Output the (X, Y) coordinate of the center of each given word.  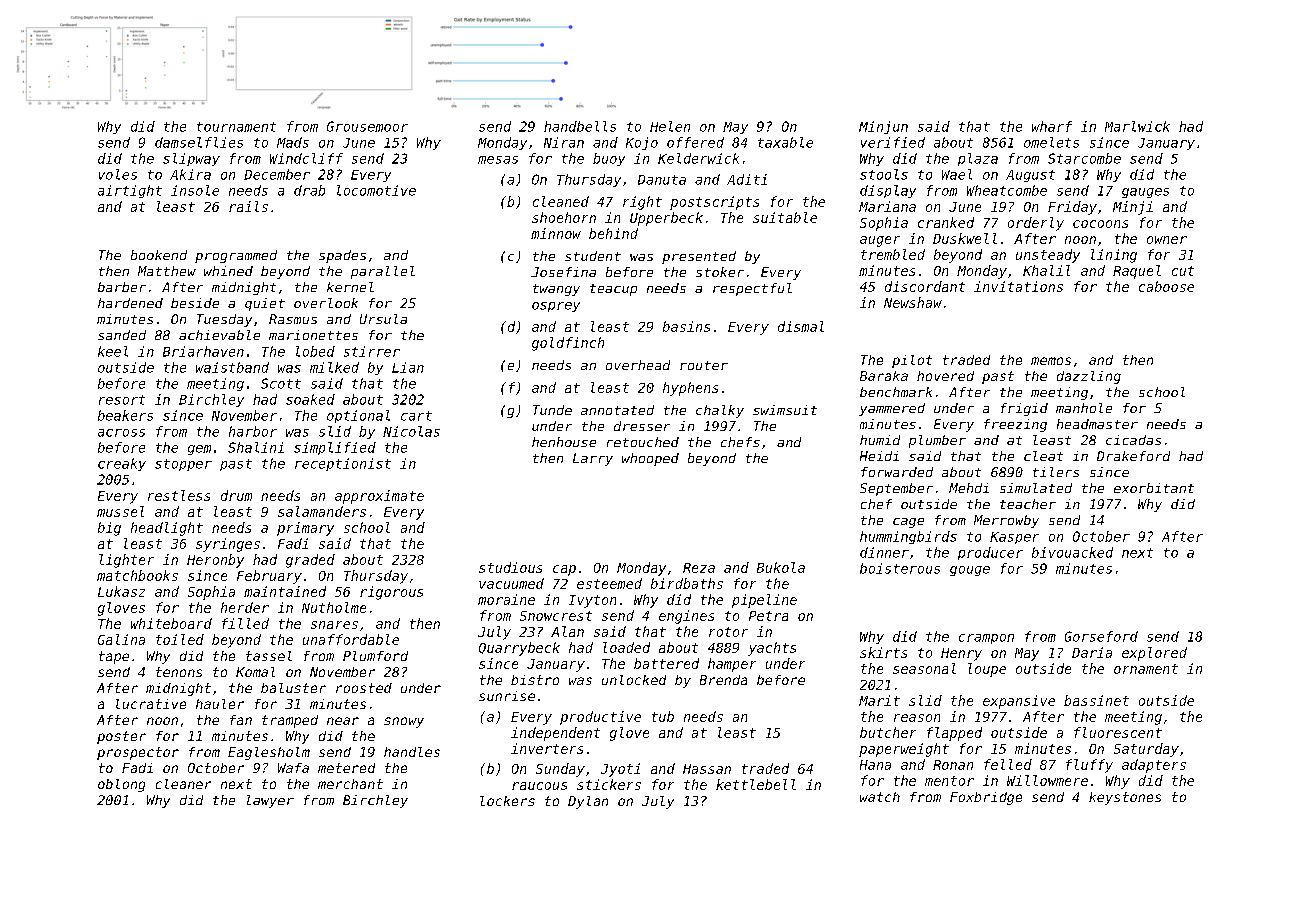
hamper (732, 665)
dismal (801, 326)
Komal (255, 672)
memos (1051, 361)
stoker (720, 272)
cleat (1043, 456)
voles (118, 174)
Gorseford (1101, 636)
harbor (253, 431)
